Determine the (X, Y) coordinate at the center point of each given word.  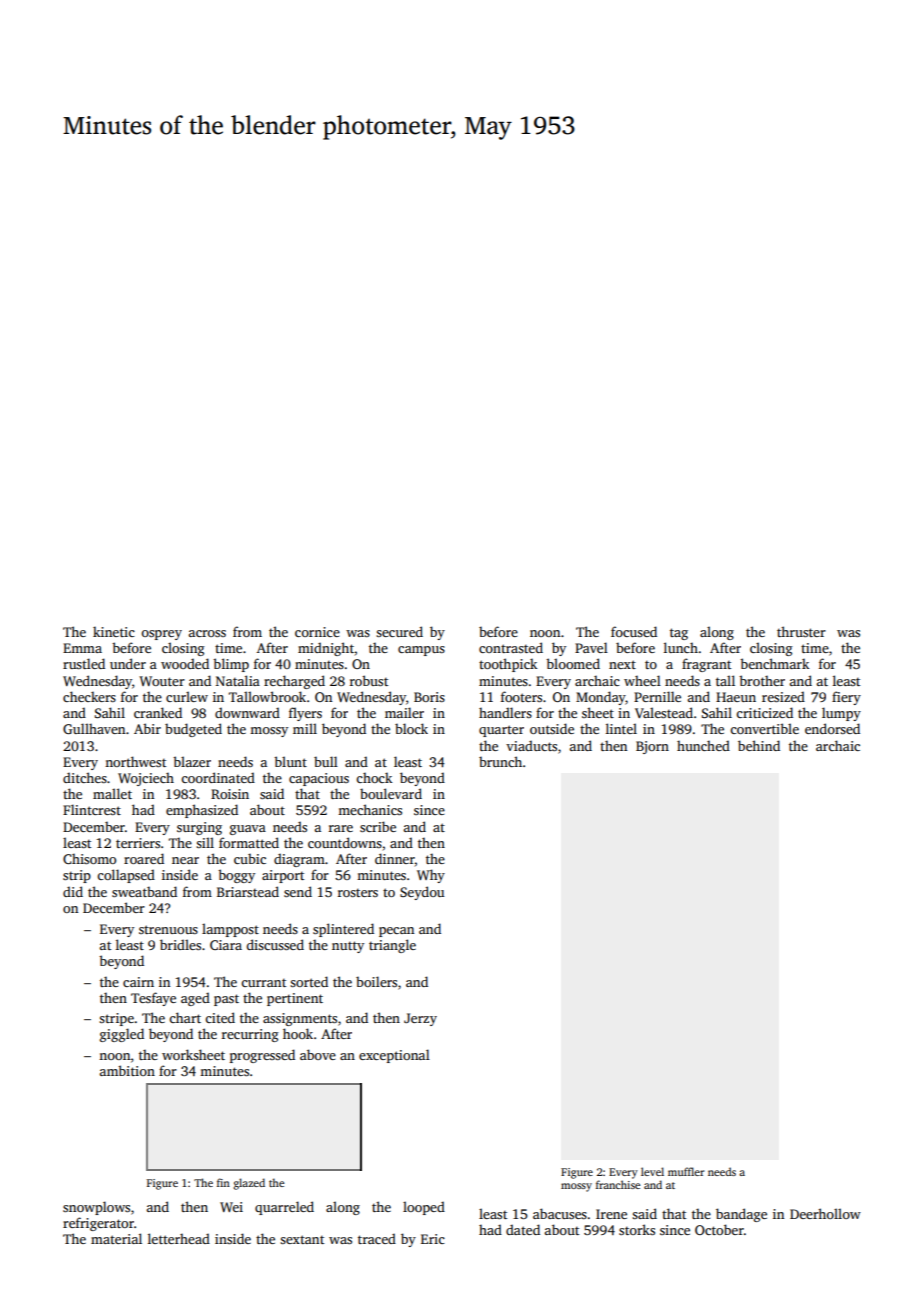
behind (759, 745)
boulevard (391, 793)
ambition (127, 1070)
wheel (642, 680)
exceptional (394, 1056)
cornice (317, 632)
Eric (433, 1239)
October (719, 1229)
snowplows (96, 1208)
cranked (158, 712)
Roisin (230, 794)
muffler (686, 1171)
